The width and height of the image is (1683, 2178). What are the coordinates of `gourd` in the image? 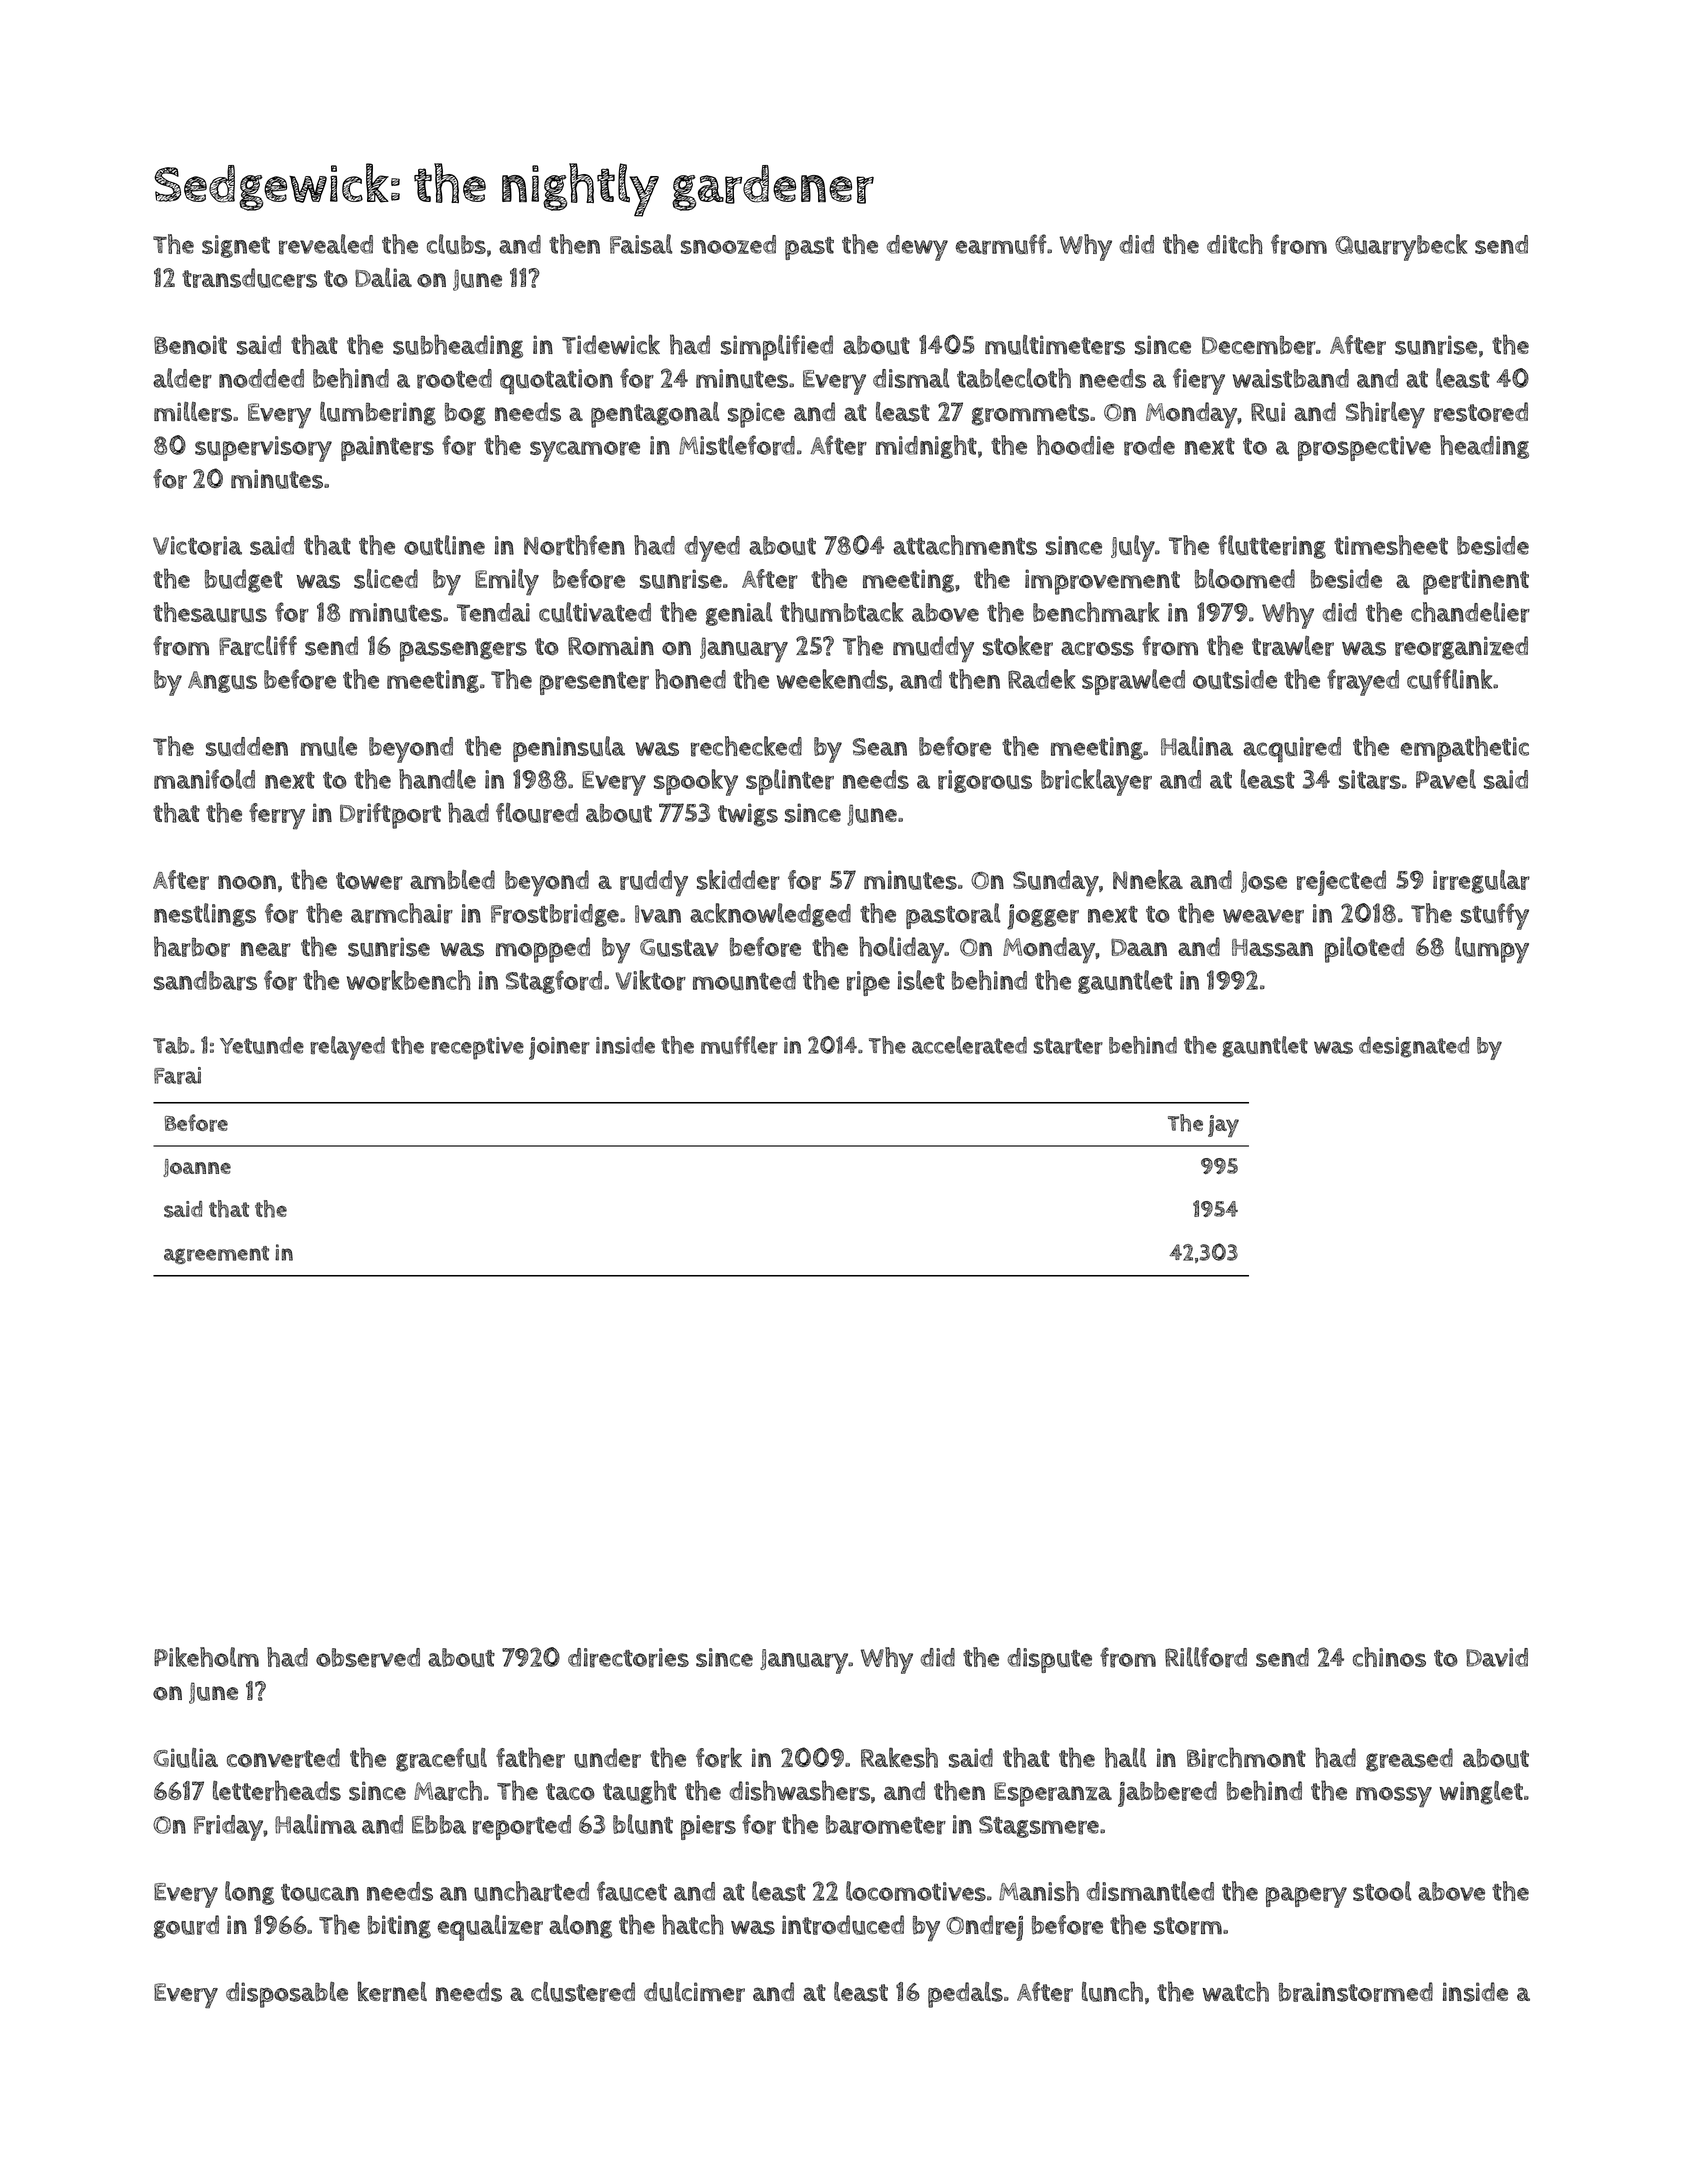 It's located at (186, 1927).
